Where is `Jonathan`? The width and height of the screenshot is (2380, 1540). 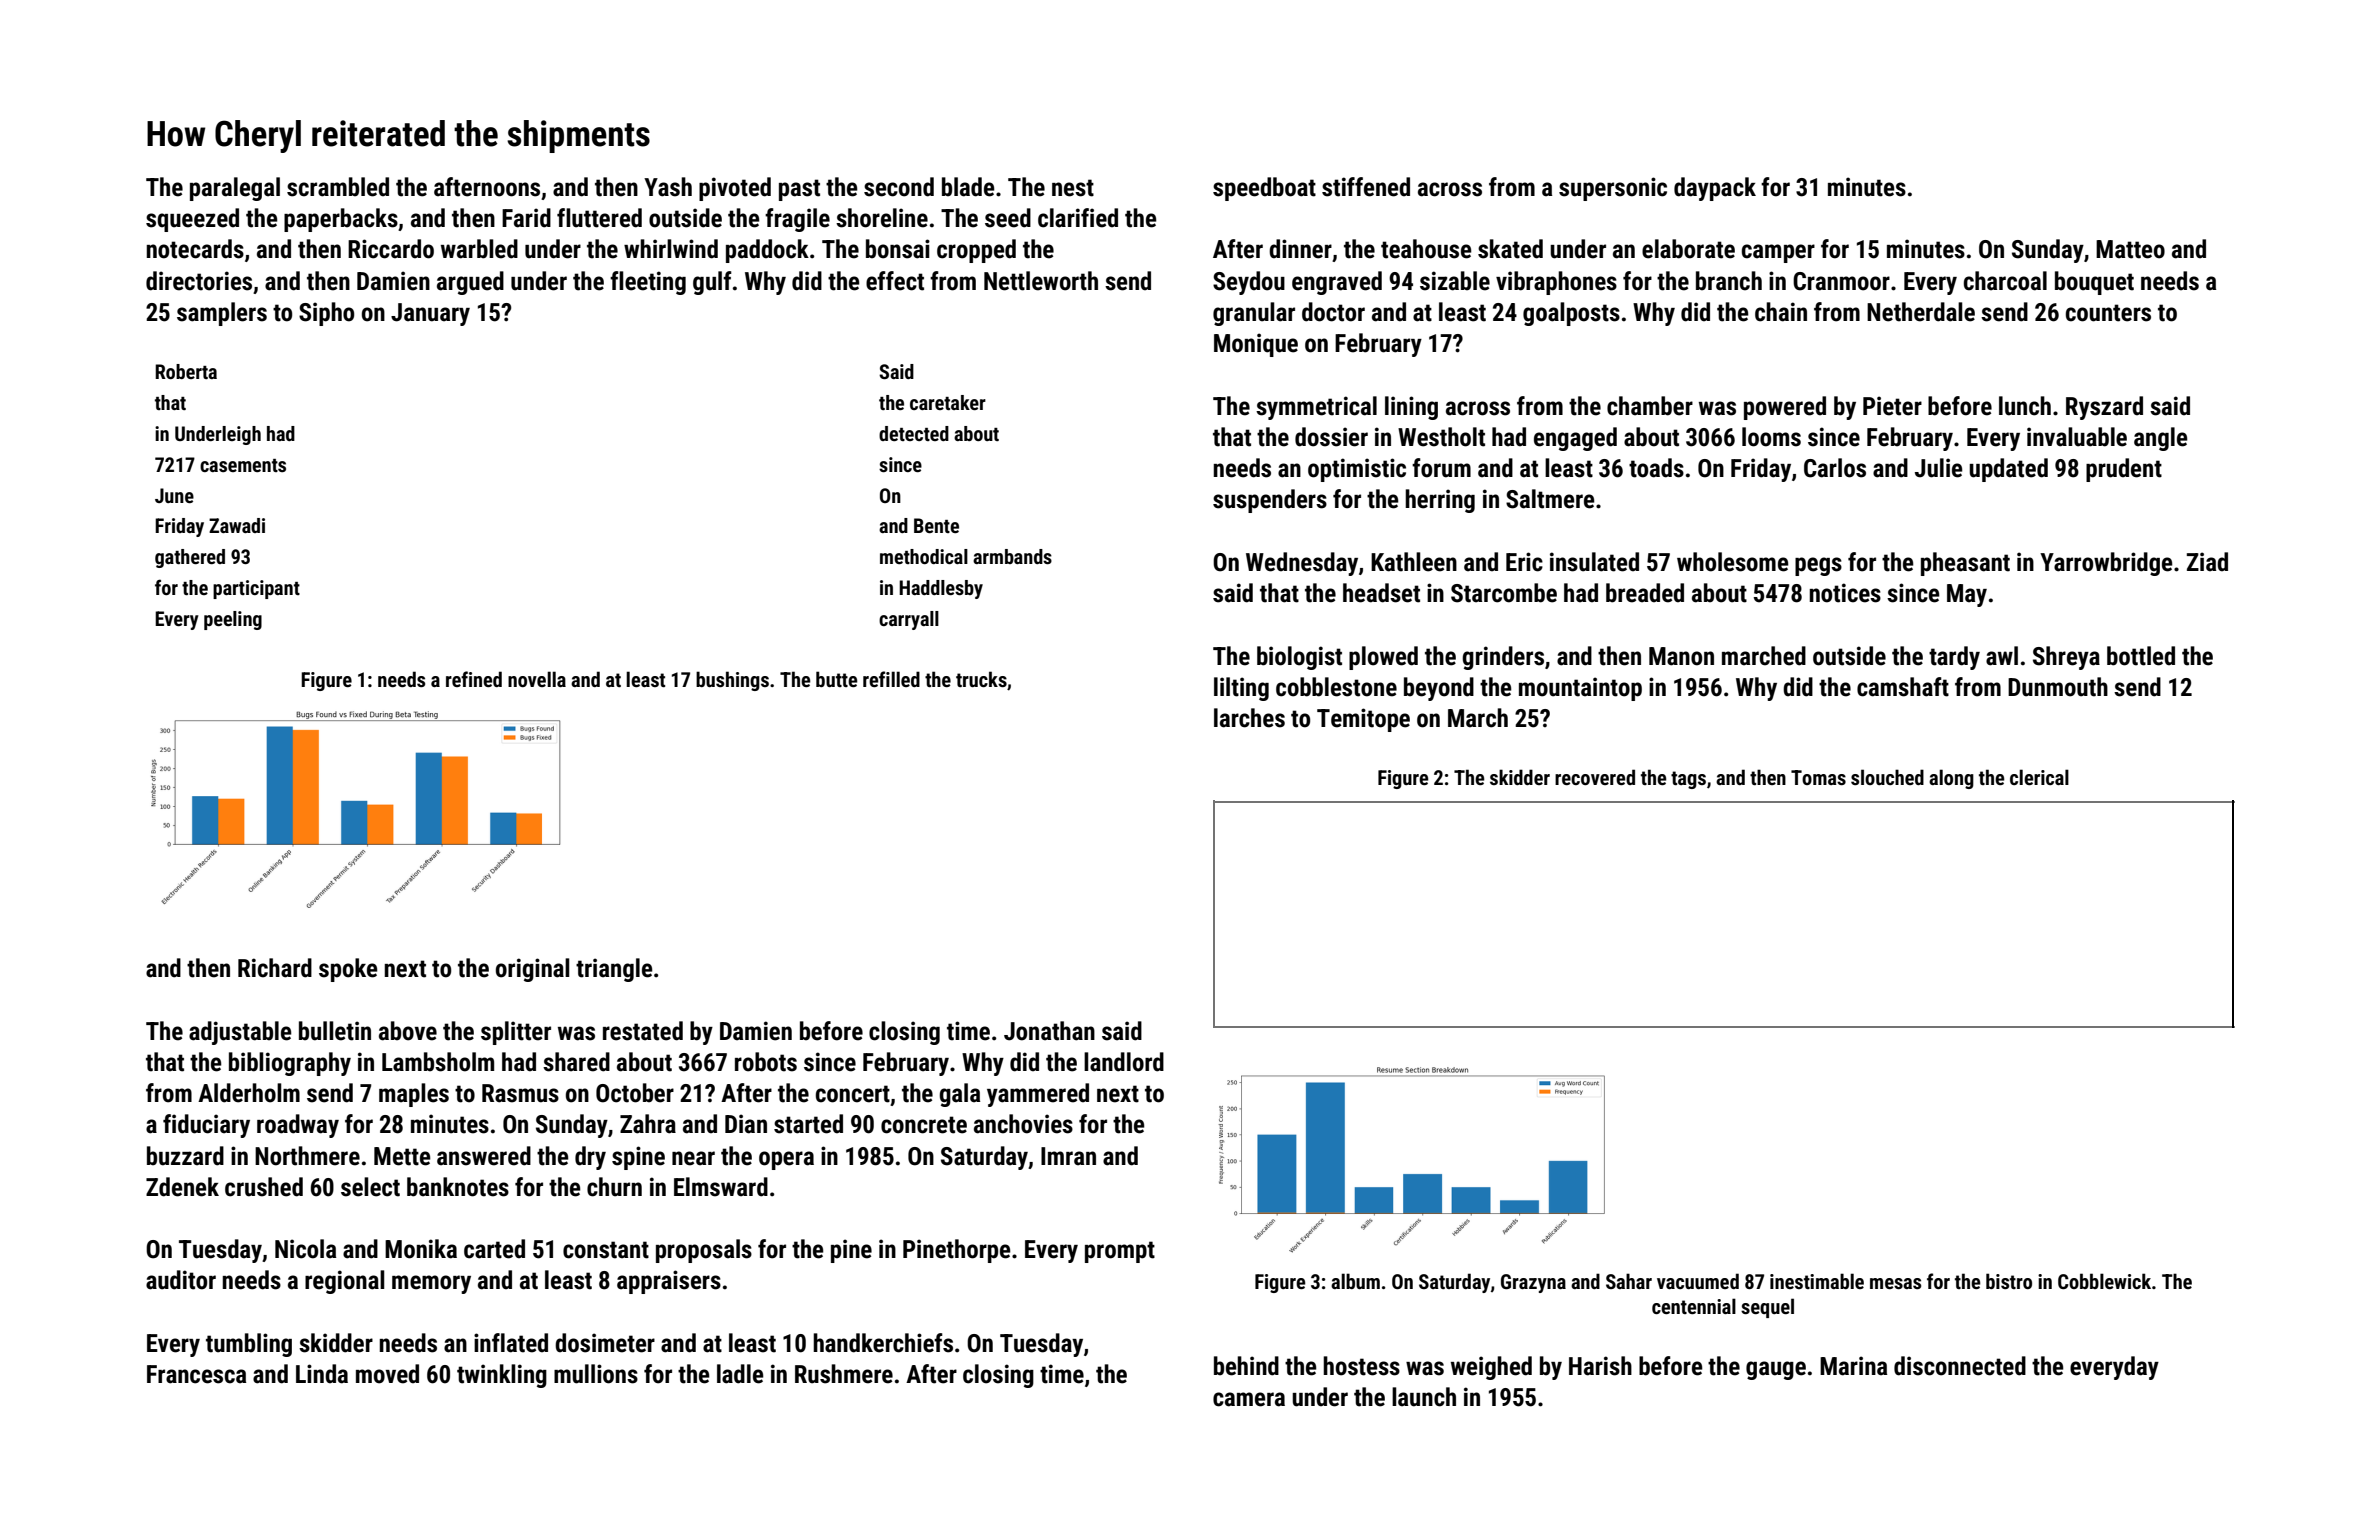 Jonathan is located at coordinates (1049, 1031).
